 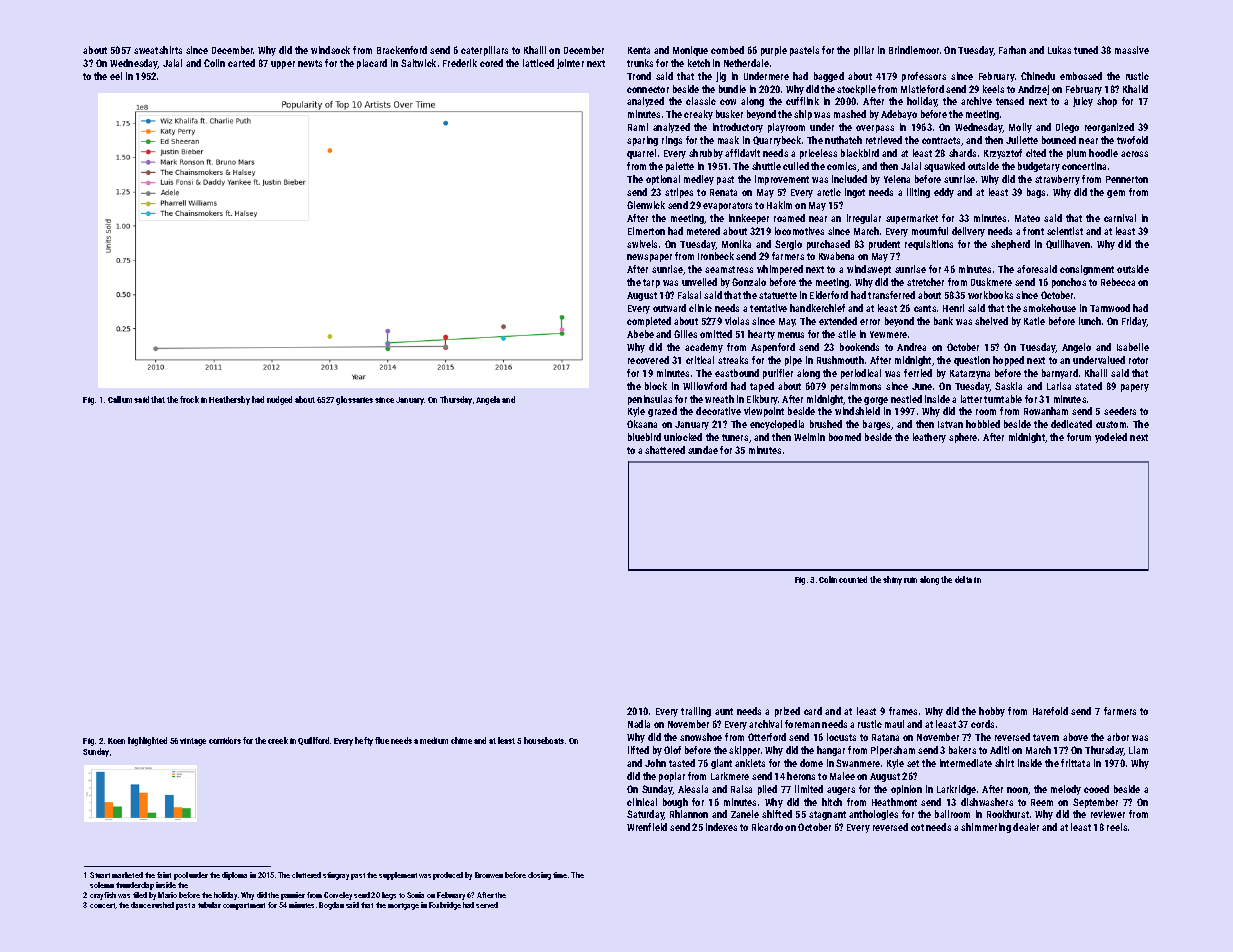 What do you see at coordinates (639, 50) in the page?
I see `Kenta` at bounding box center [639, 50].
